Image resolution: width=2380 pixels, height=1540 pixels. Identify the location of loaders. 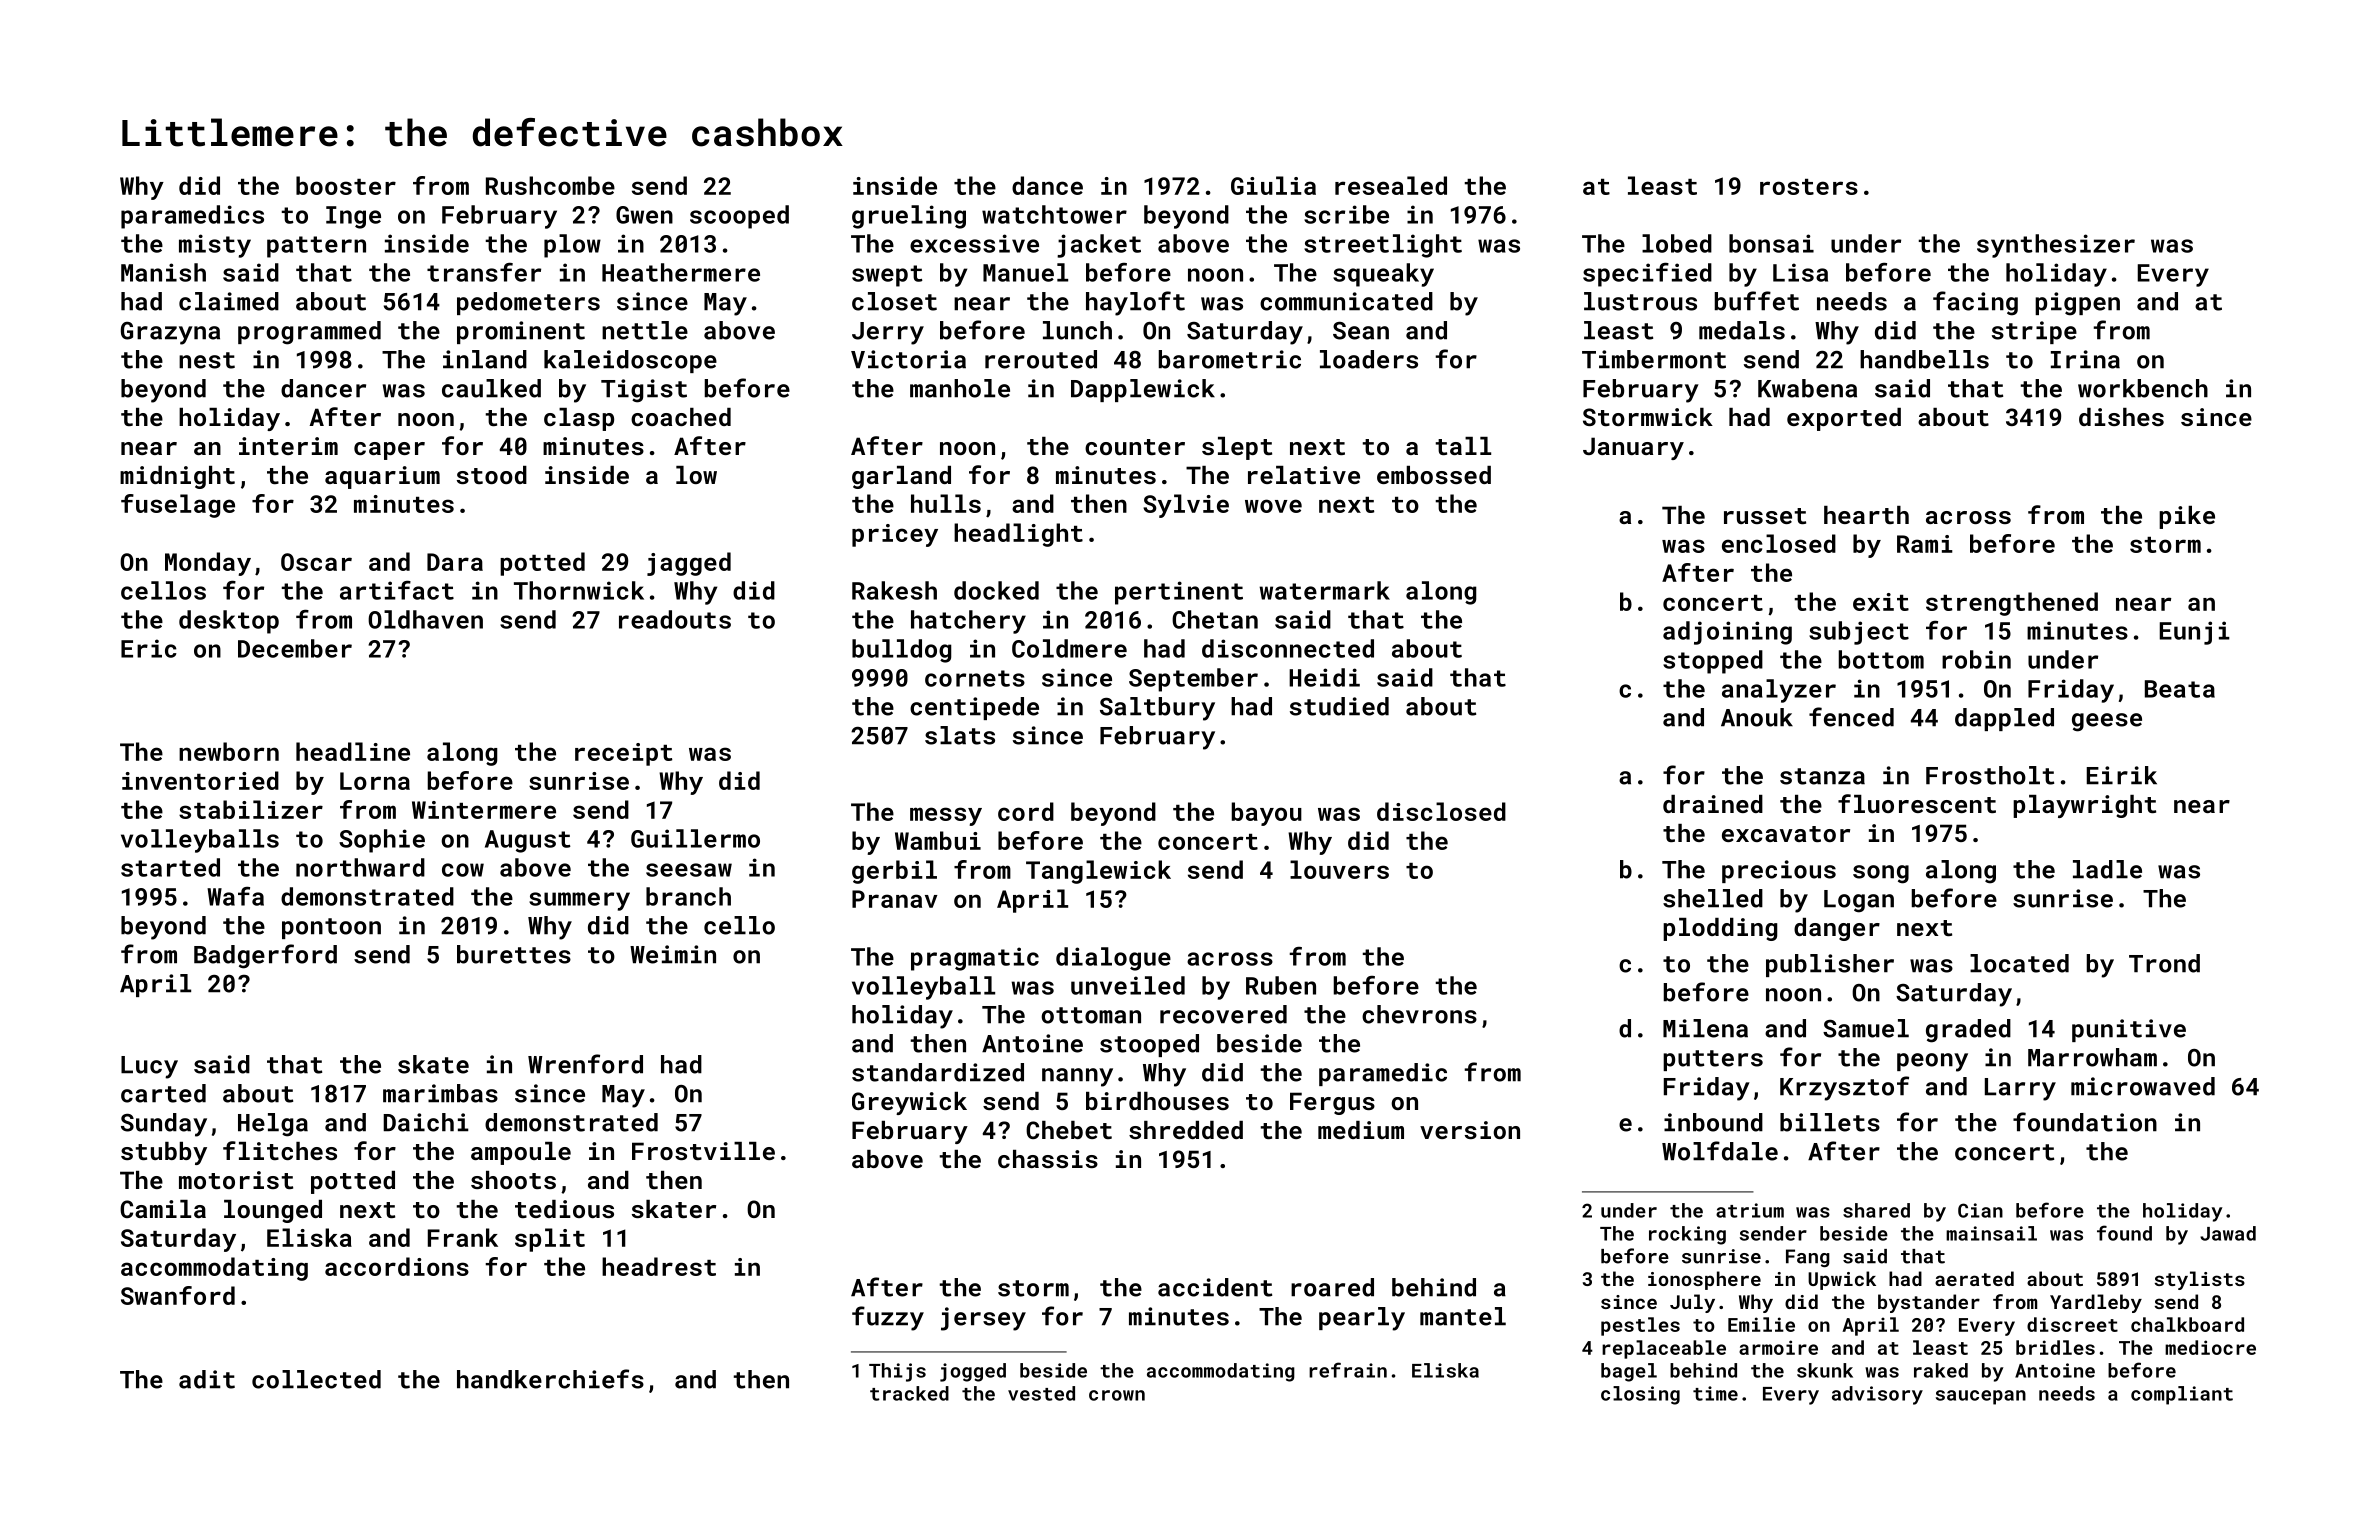
(1369, 359).
